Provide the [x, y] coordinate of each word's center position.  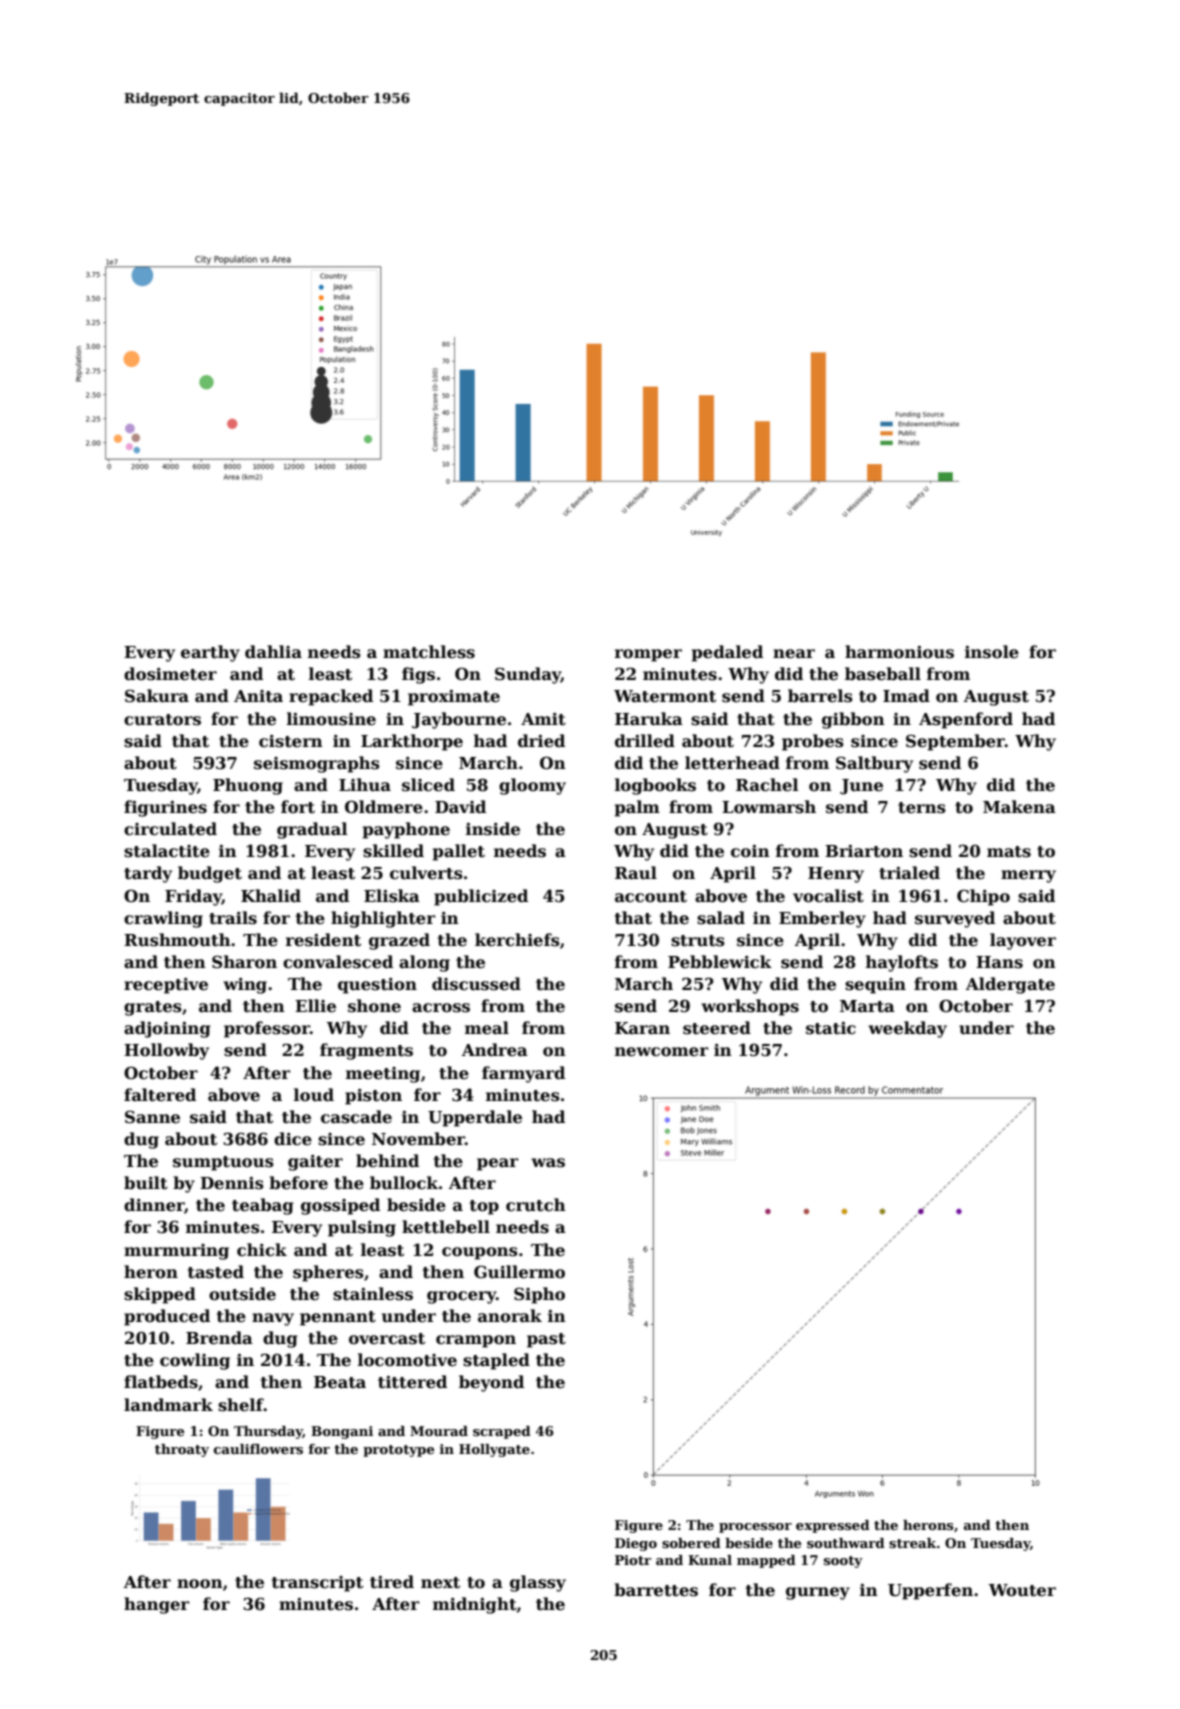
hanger [156, 1605]
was [548, 1163]
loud [314, 1094]
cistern [291, 741]
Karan [642, 1028]
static [831, 1028]
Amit [543, 719]
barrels [820, 696]
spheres [328, 1273]
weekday [907, 1029]
